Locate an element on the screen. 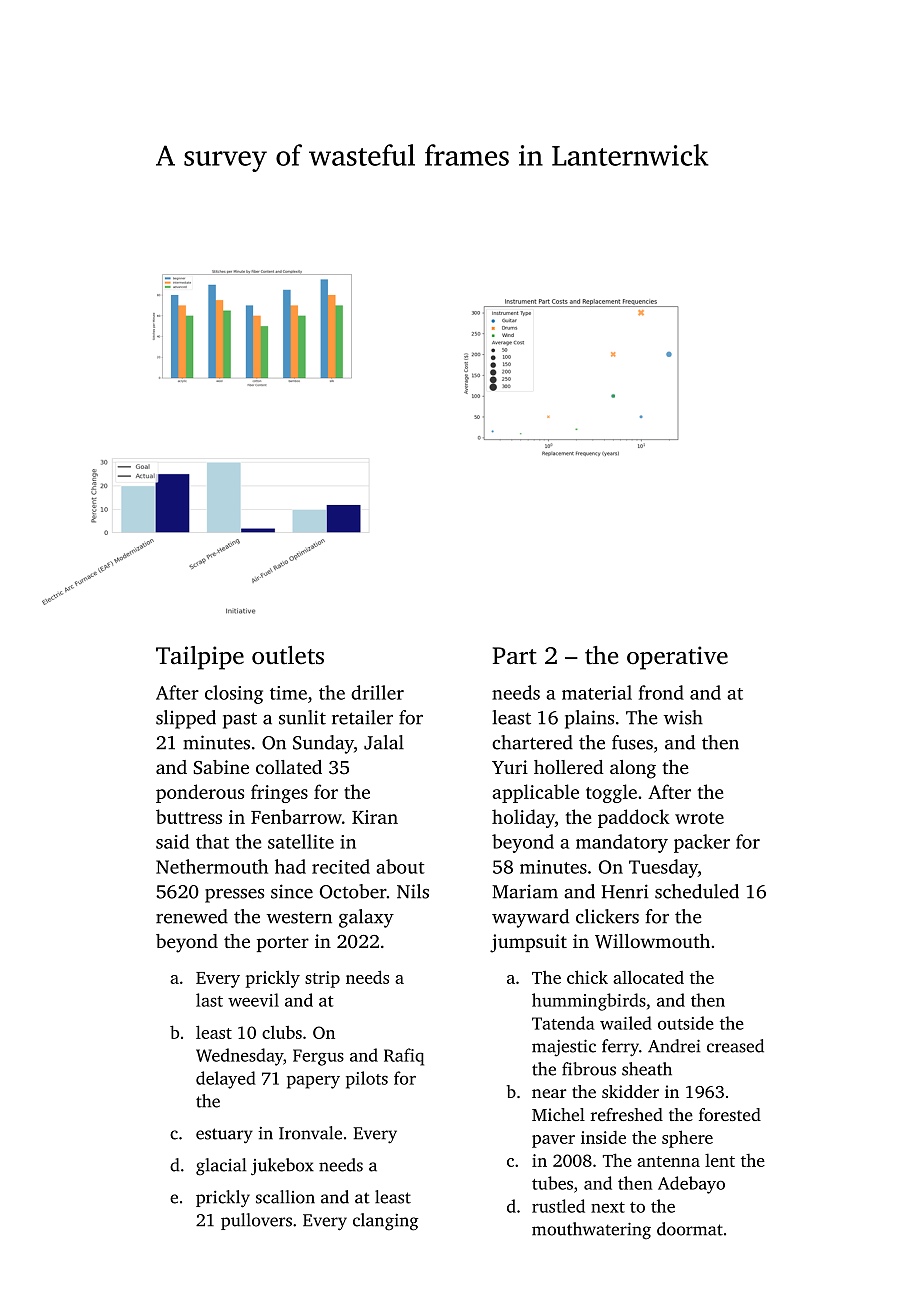 The width and height of the screenshot is (924, 1311). Willowmouth is located at coordinates (652, 941).
